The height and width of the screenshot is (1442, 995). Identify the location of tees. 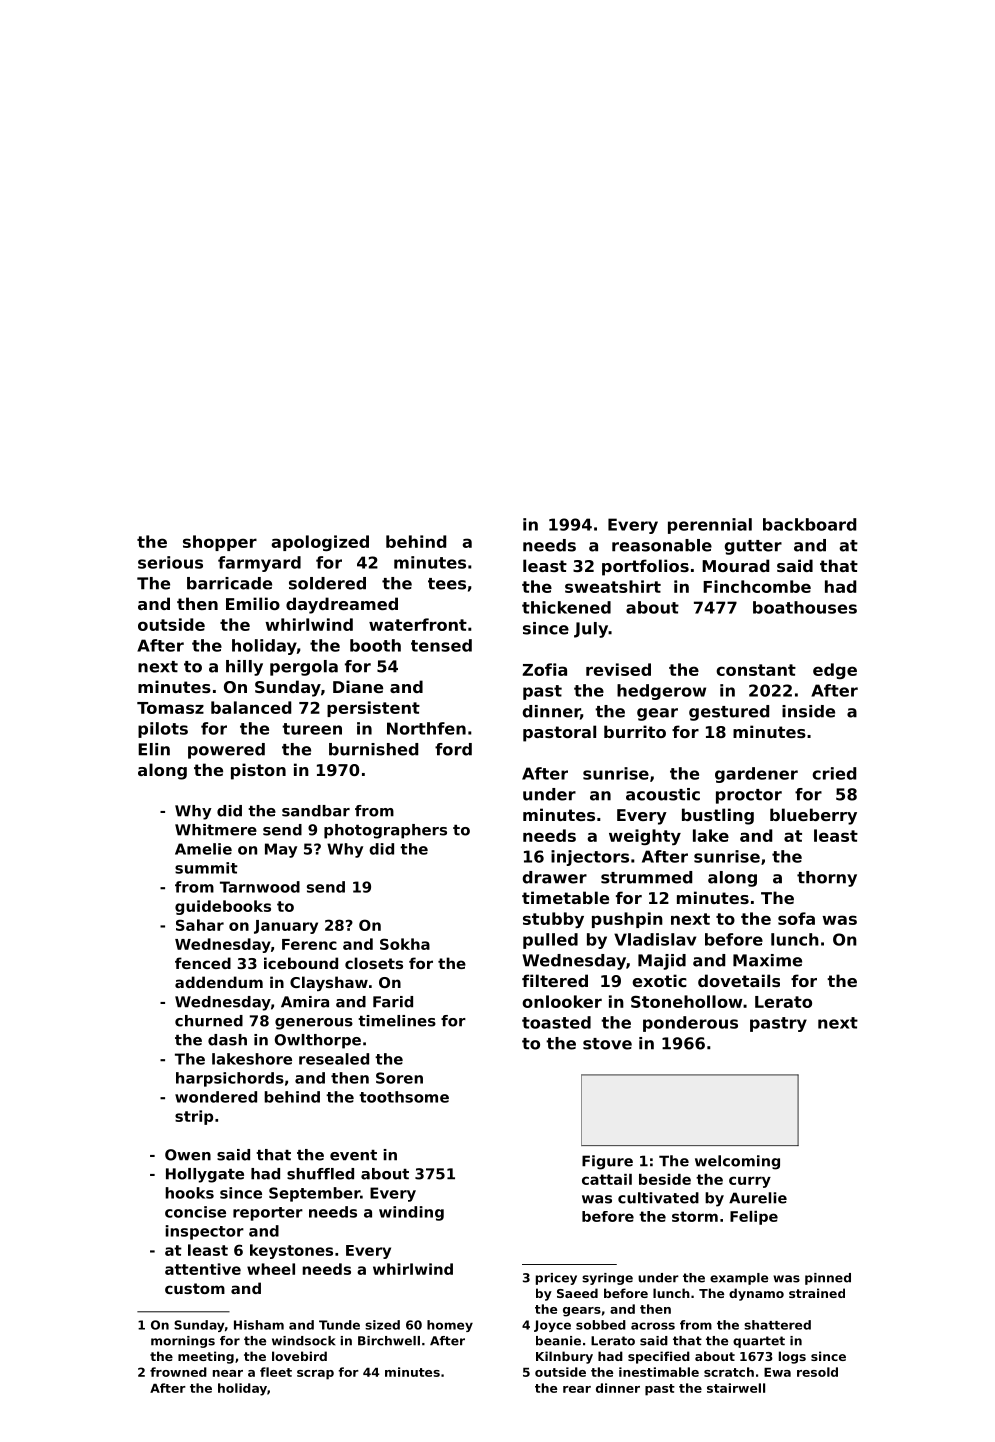
(447, 584).
